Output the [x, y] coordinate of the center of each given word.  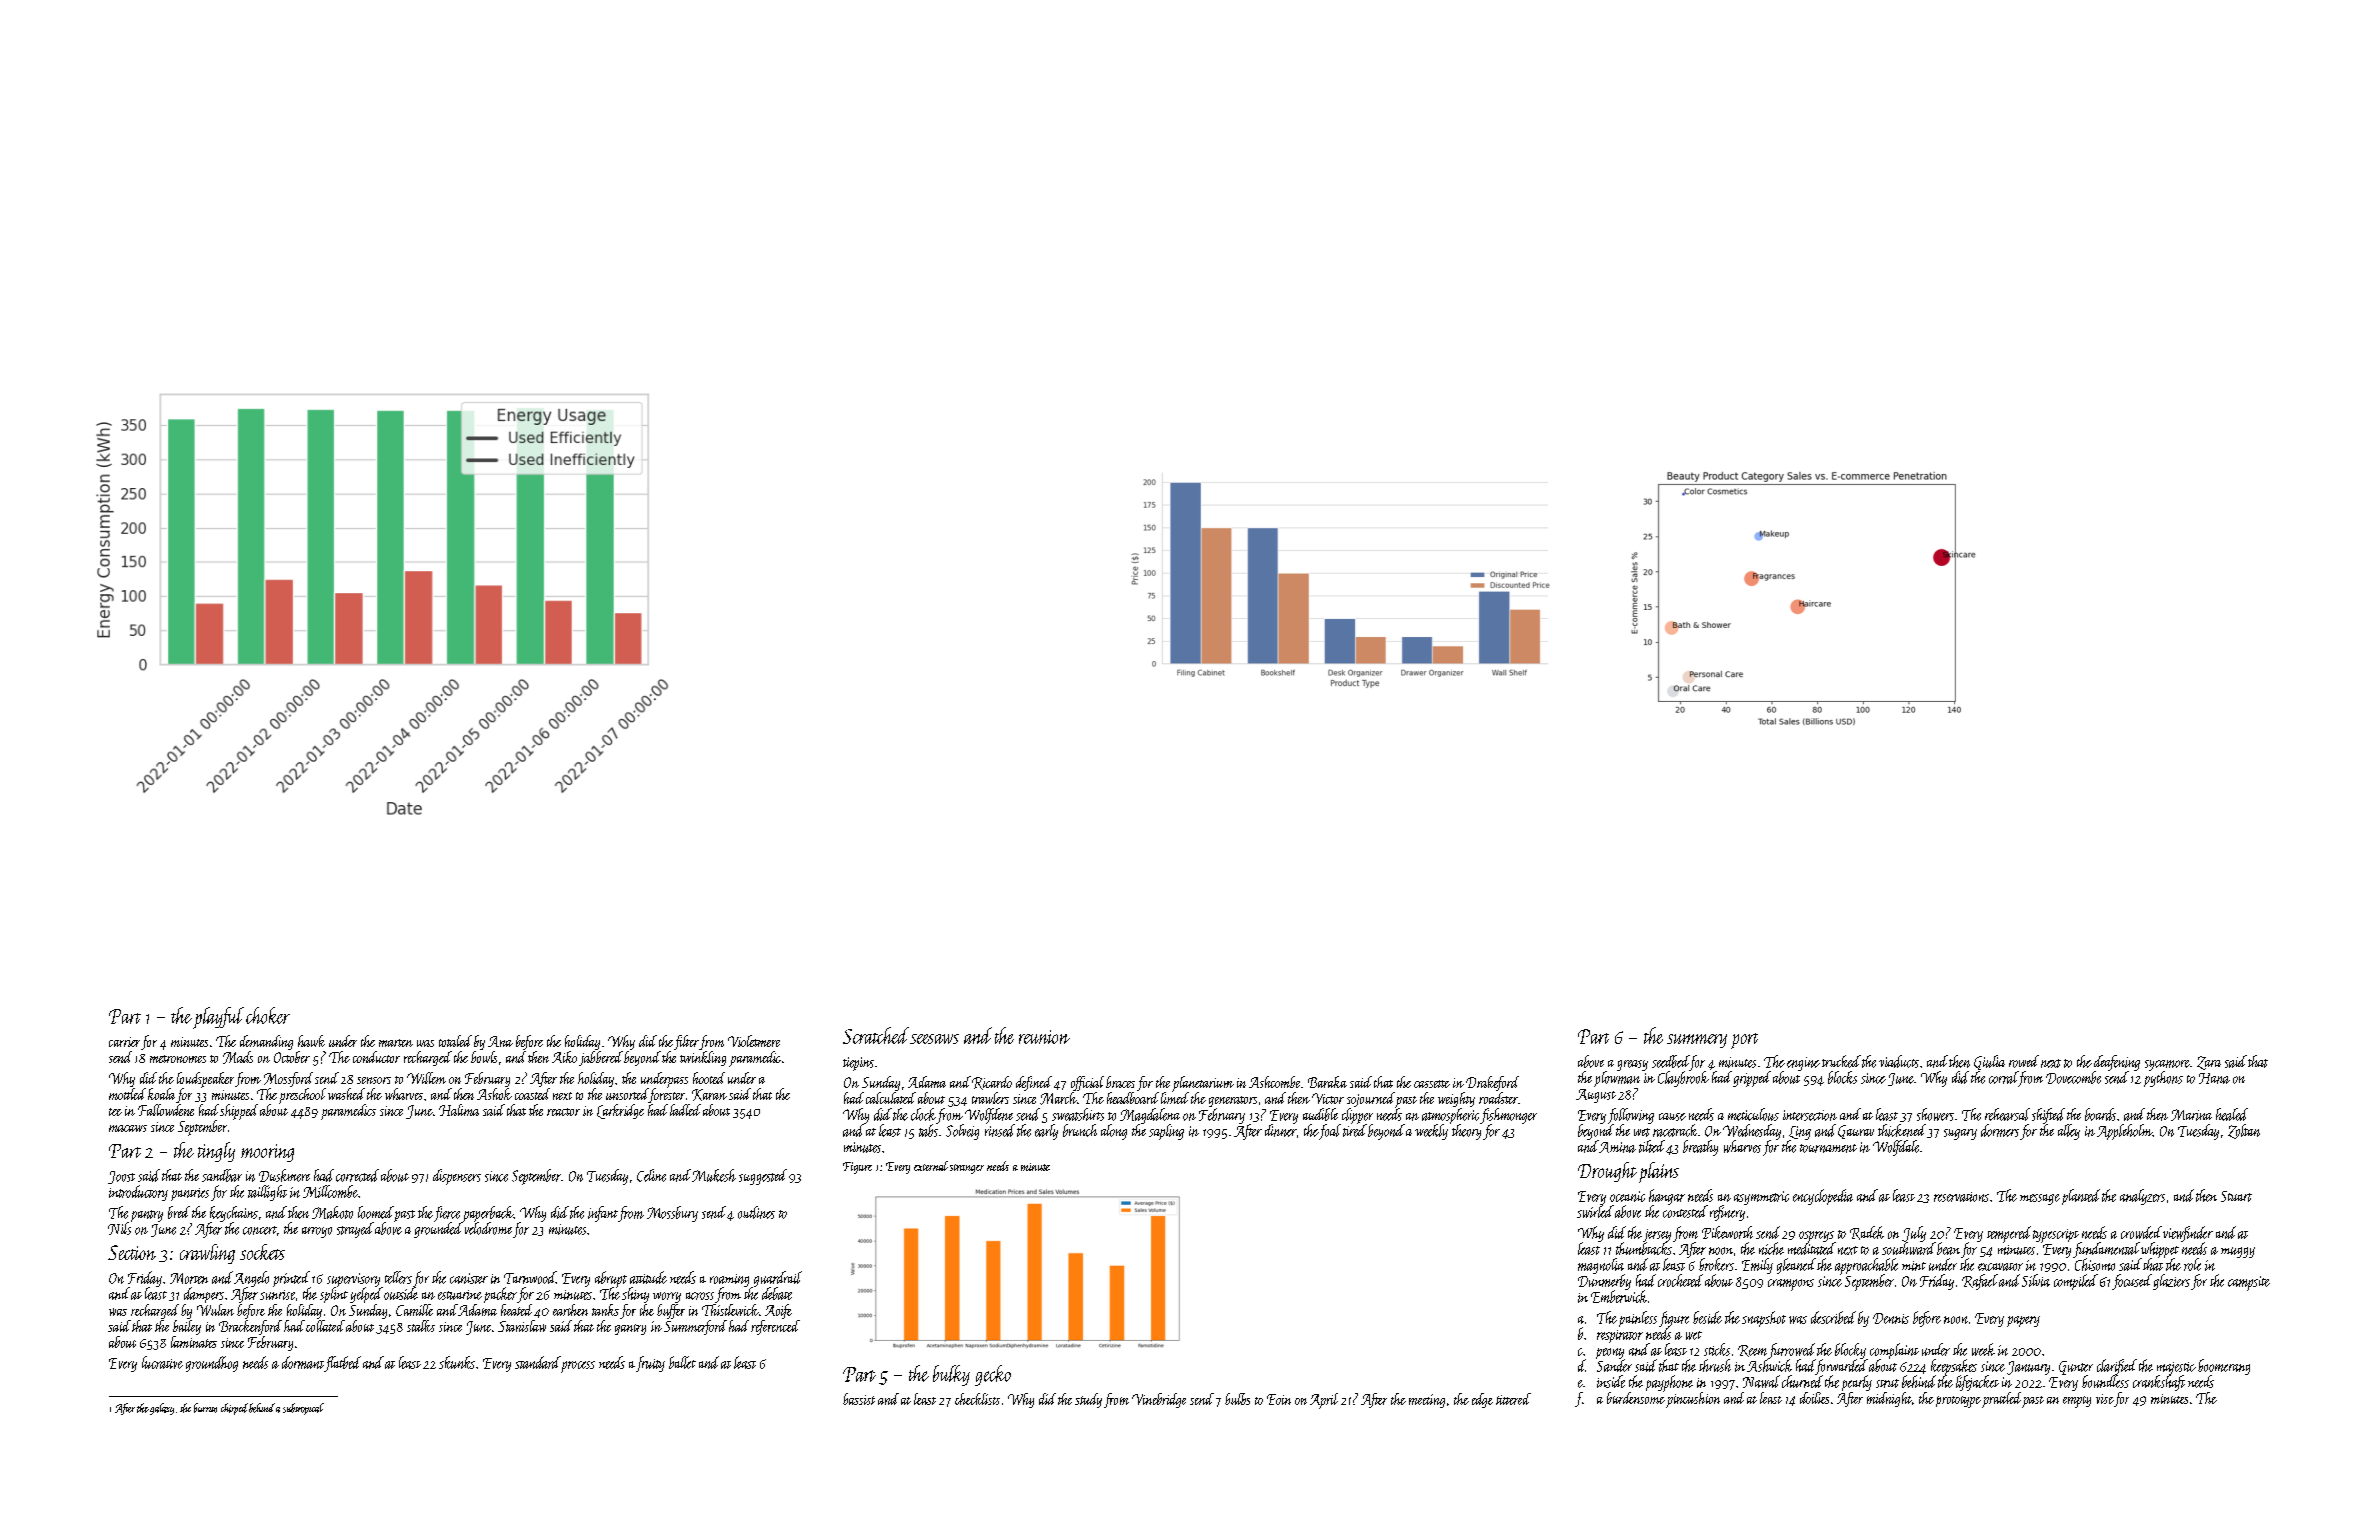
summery [1697, 1041]
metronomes [178, 1059]
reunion [1044, 1037]
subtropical [303, 1409]
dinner [1281, 1130]
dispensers [457, 1177]
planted [2081, 1197]
